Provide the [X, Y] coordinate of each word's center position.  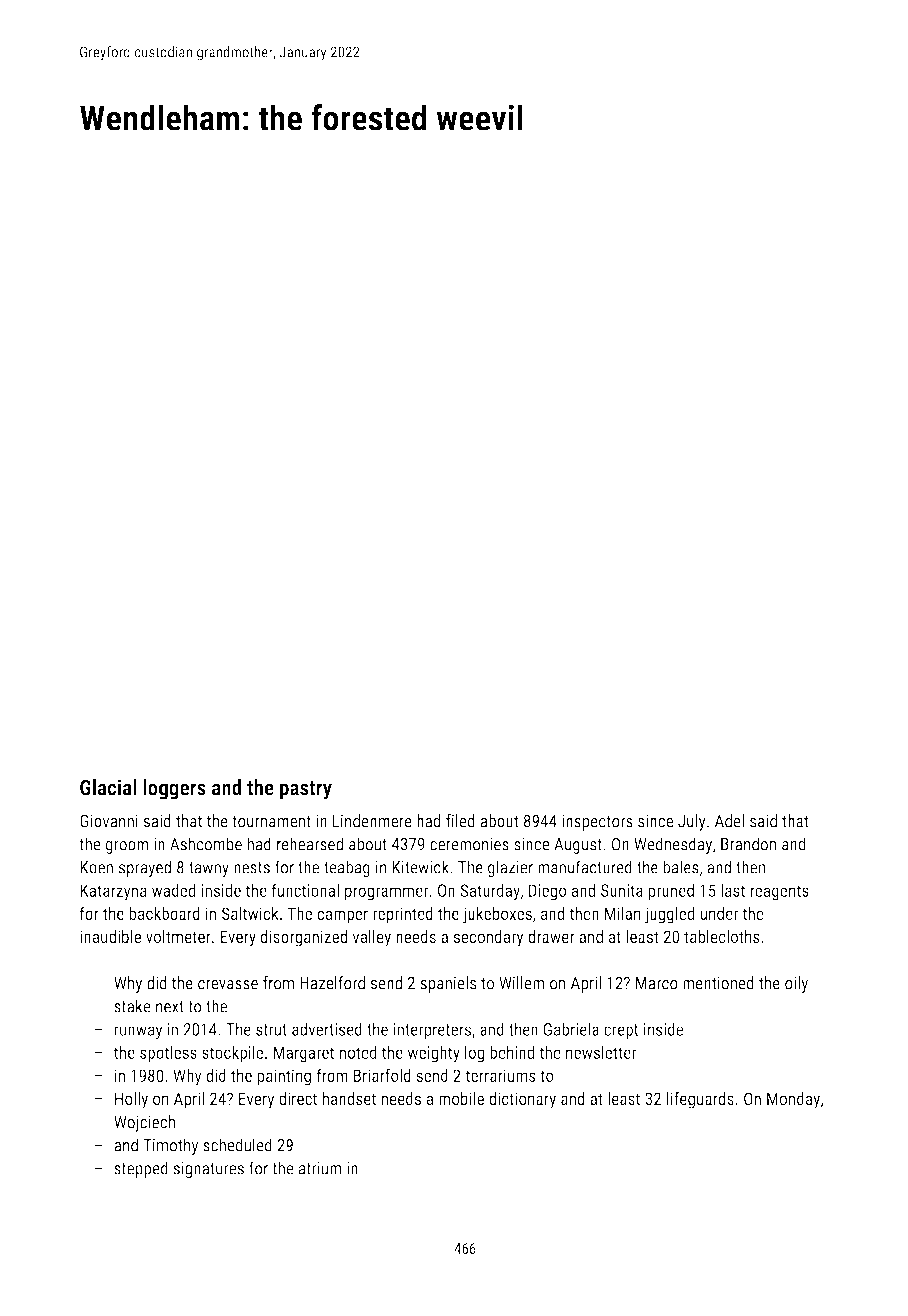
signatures [208, 1170]
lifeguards [700, 1100]
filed [460, 821]
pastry [306, 790]
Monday [793, 1100]
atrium [320, 1168]
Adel [729, 821]
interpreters [432, 1031]
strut [271, 1030]
